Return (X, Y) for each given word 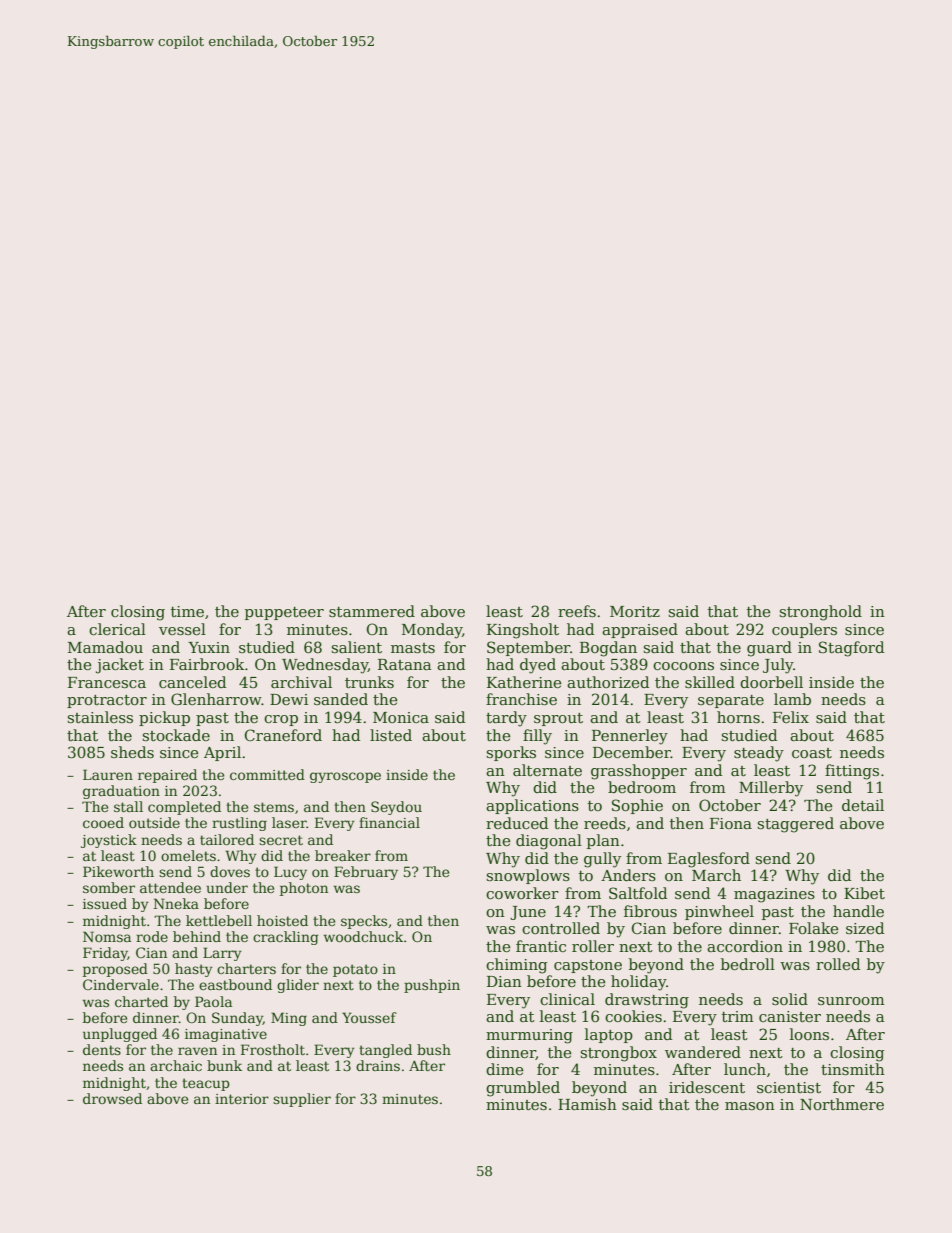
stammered (372, 611)
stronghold (821, 613)
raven (197, 1051)
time (187, 611)
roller (593, 946)
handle (858, 911)
